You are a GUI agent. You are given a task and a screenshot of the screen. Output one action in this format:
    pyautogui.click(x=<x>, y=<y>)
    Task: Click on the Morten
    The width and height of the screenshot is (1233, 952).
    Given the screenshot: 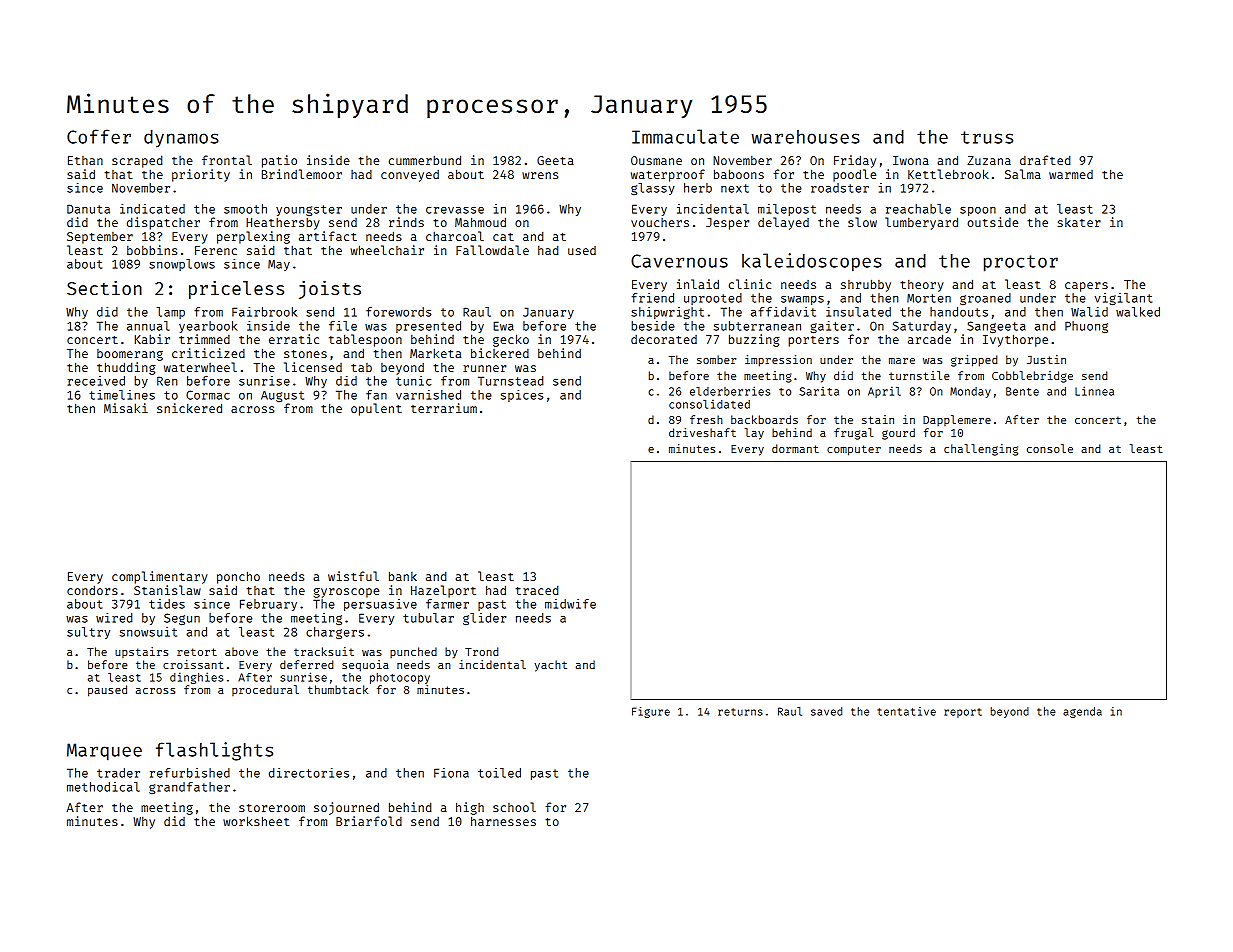 What is the action you would take?
    pyautogui.click(x=929, y=298)
